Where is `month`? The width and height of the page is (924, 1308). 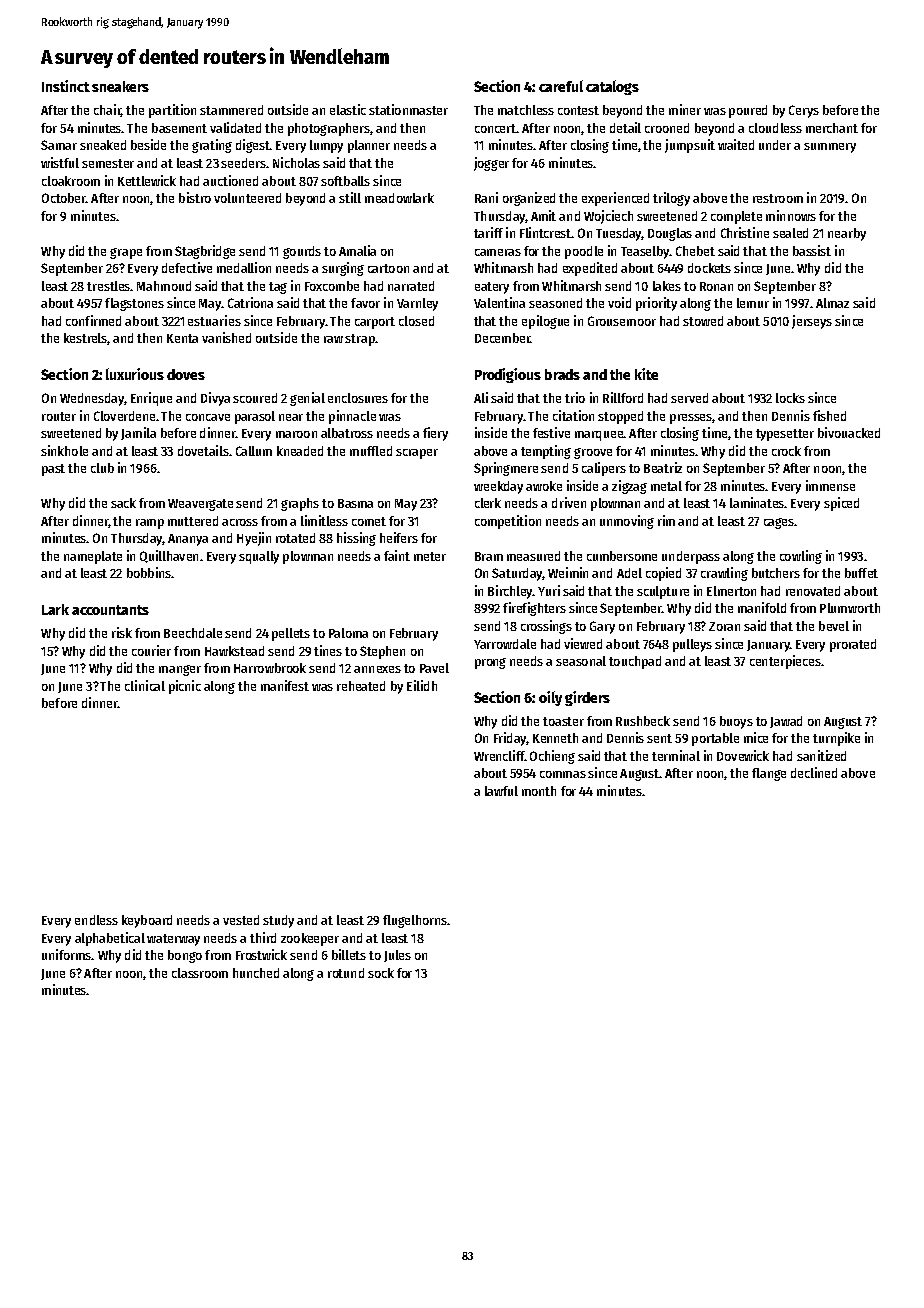
month is located at coordinates (539, 791).
